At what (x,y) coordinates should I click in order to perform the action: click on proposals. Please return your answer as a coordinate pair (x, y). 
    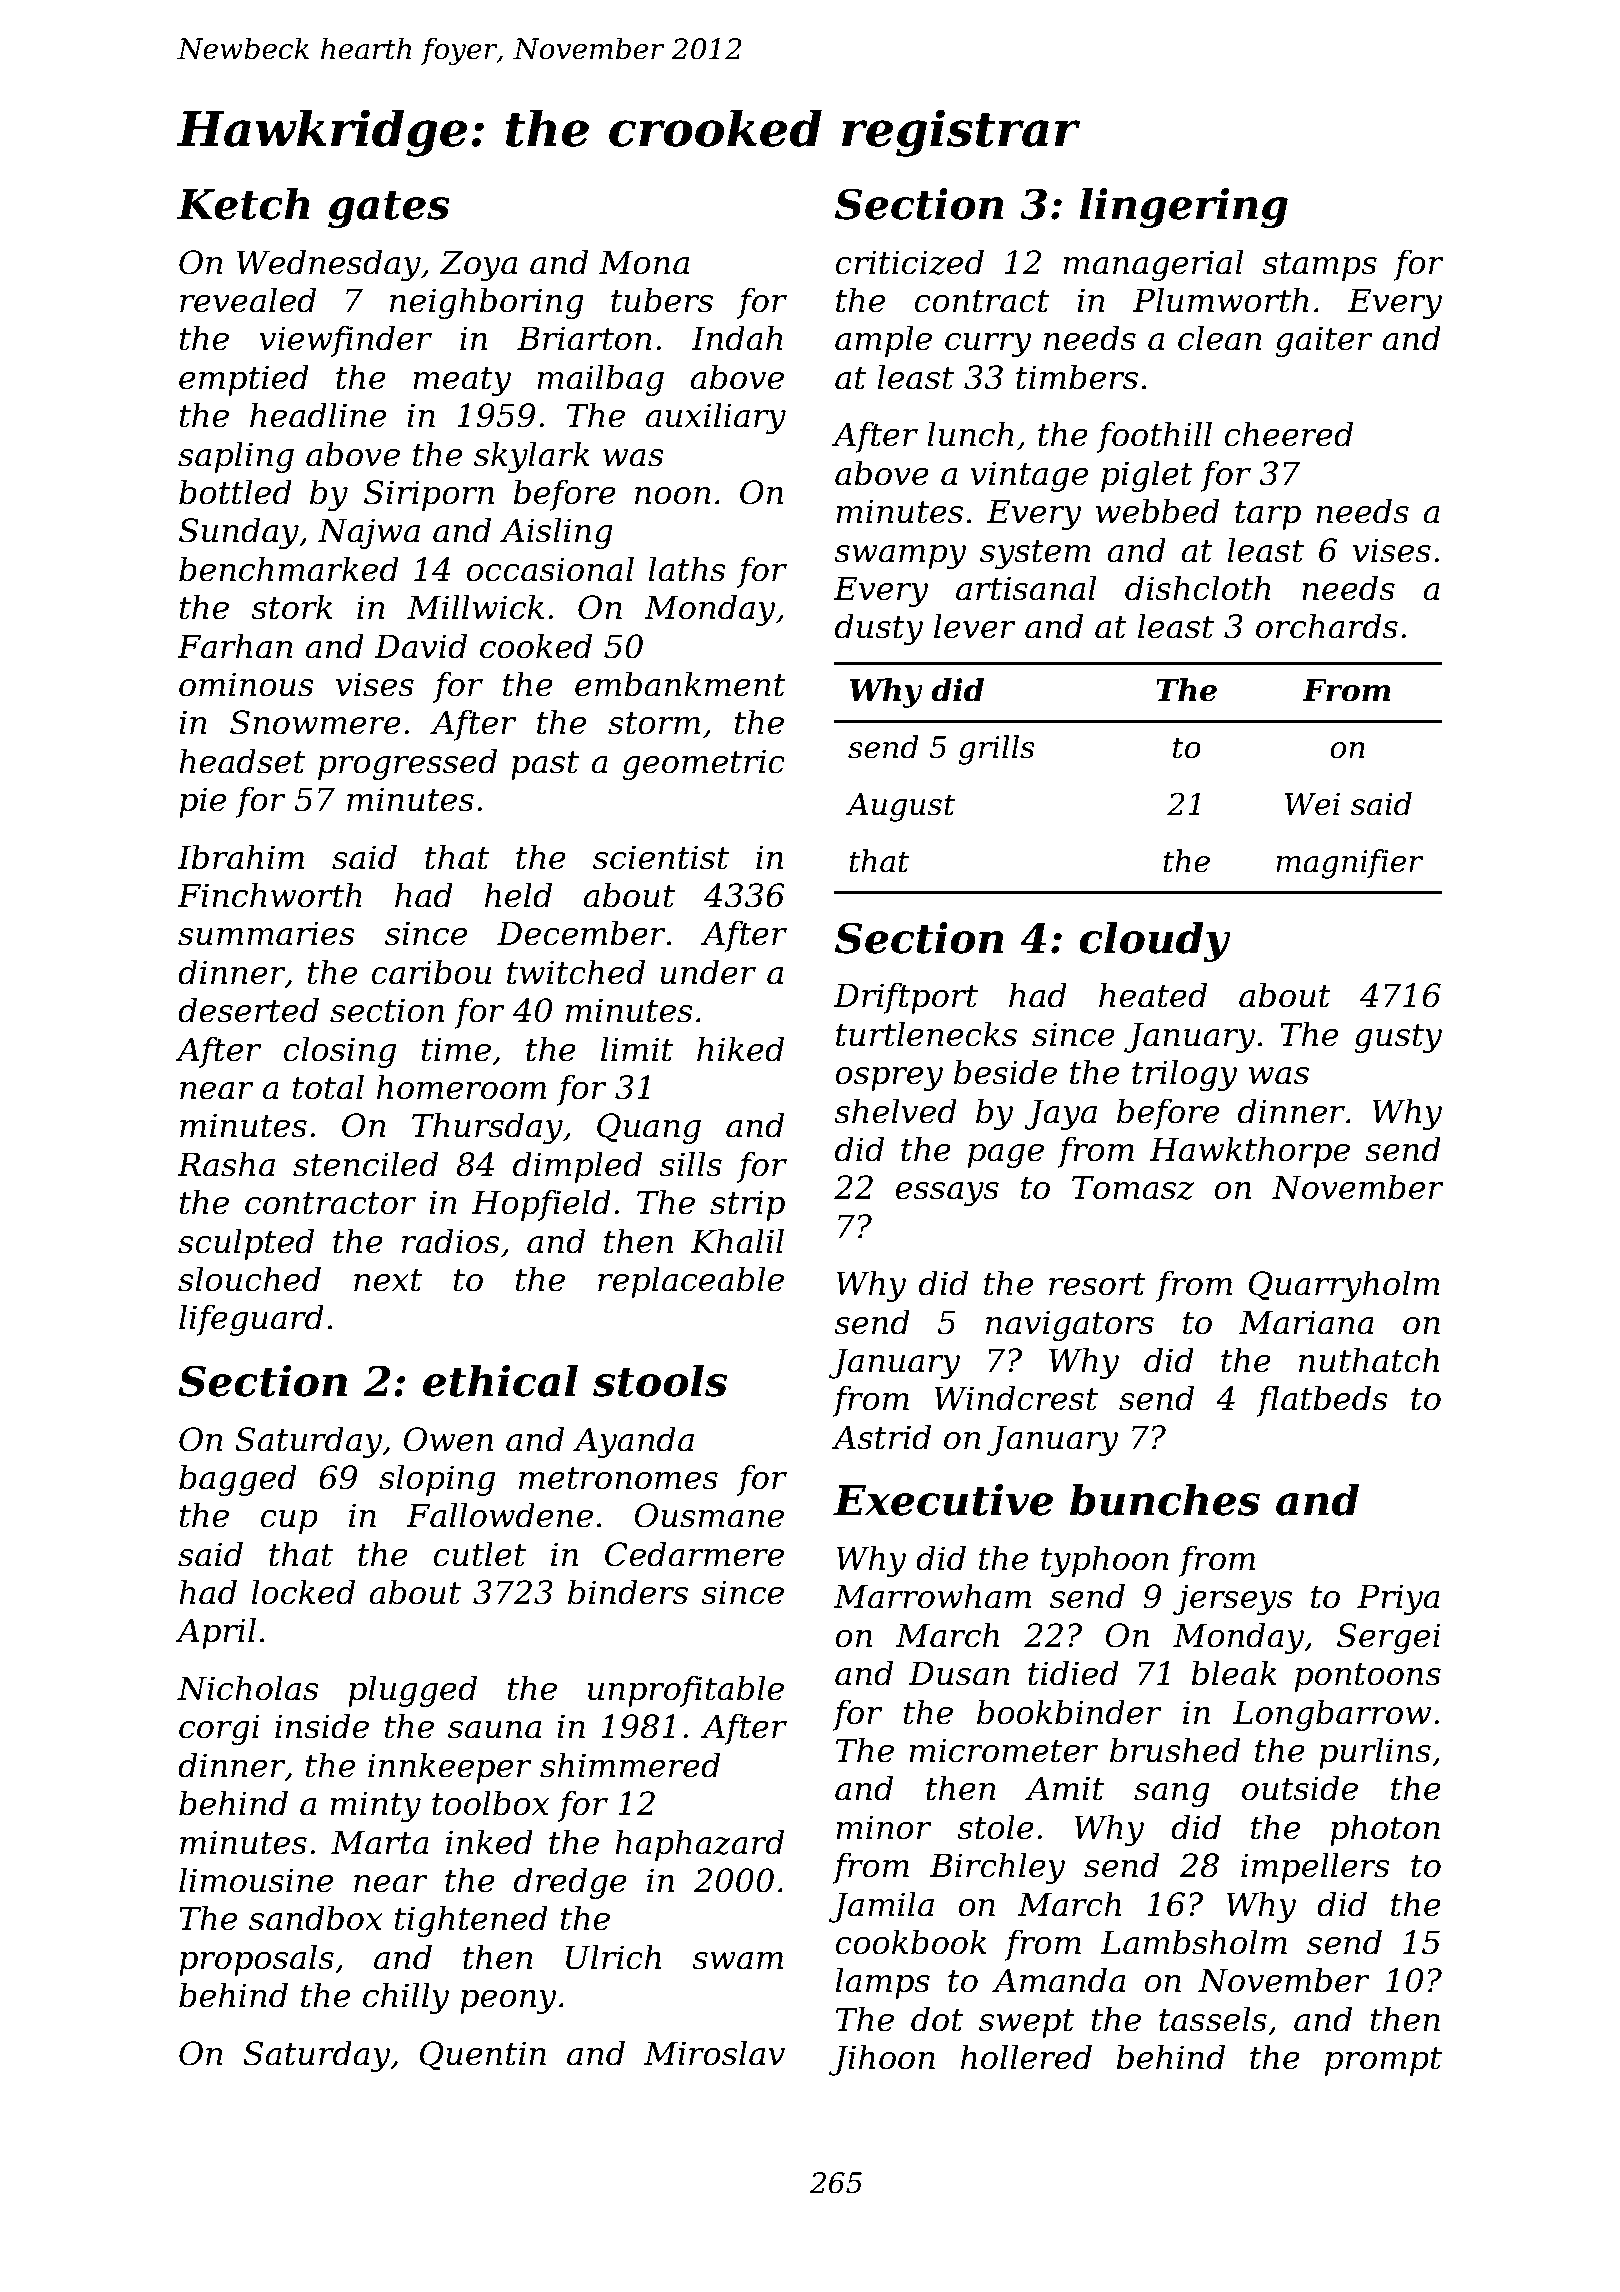
    Looking at the image, I should click on (256, 1960).
